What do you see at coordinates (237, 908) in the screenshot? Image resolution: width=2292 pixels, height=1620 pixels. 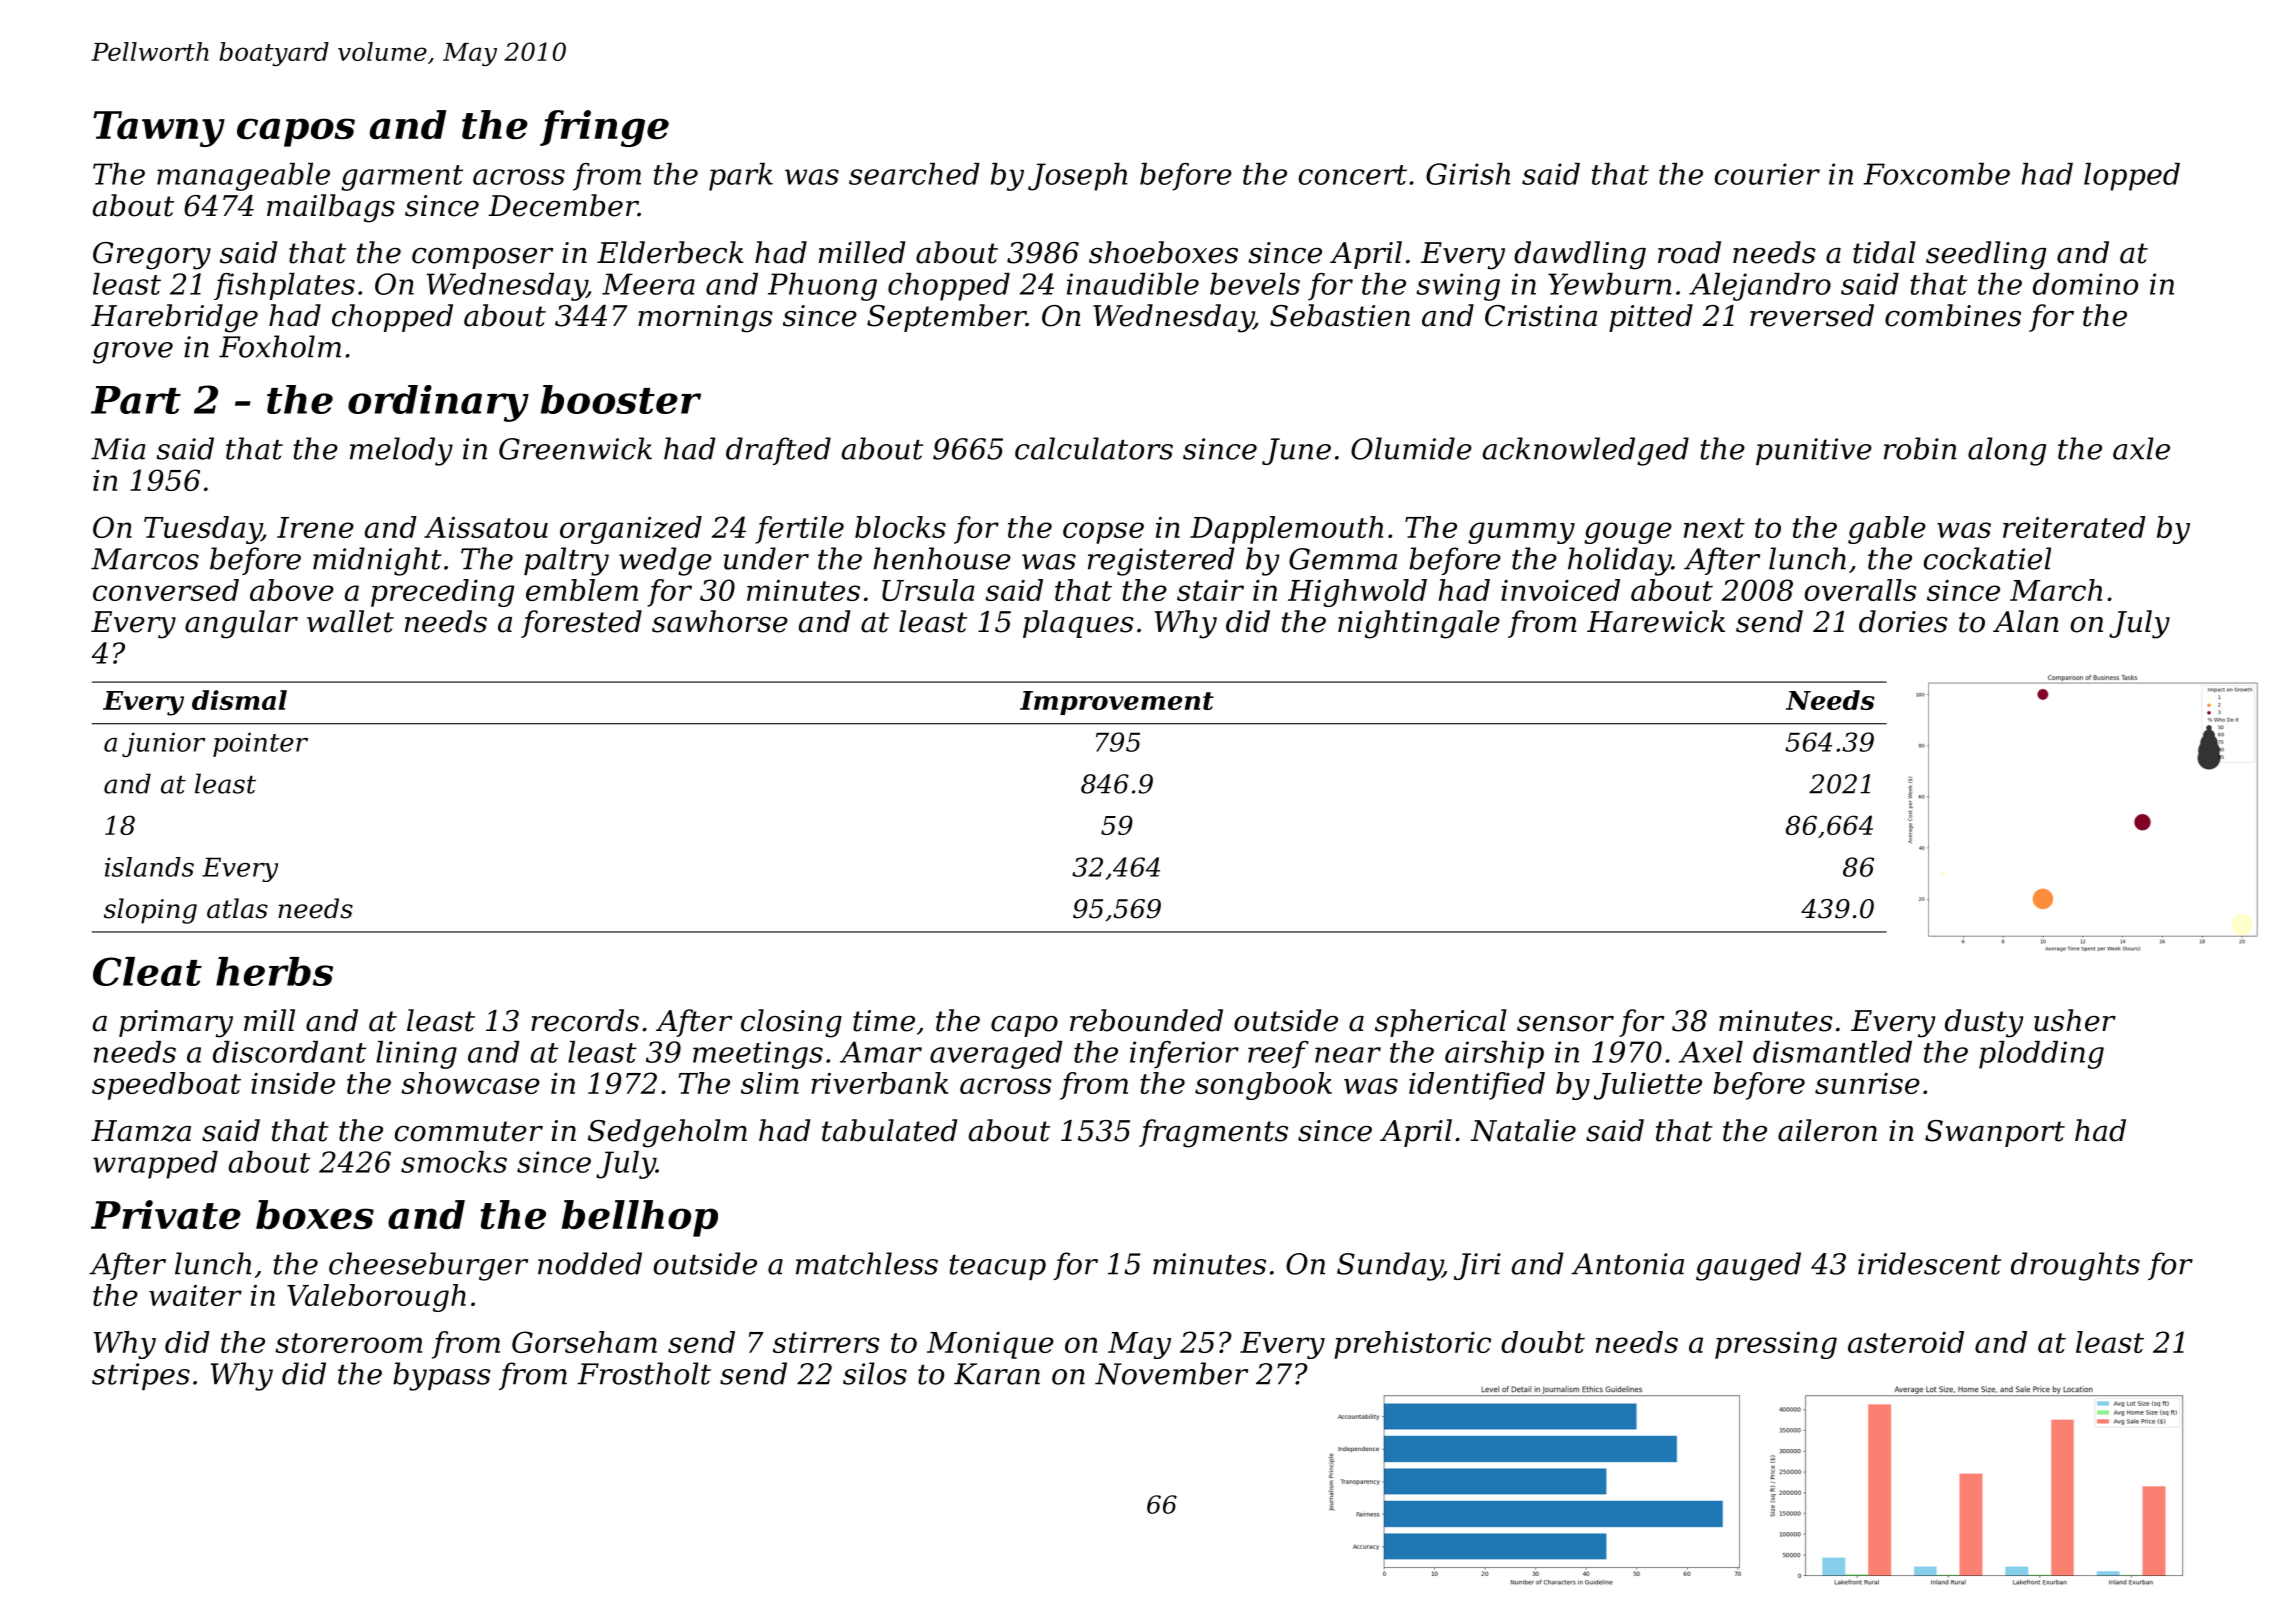 I see `atlas` at bounding box center [237, 908].
